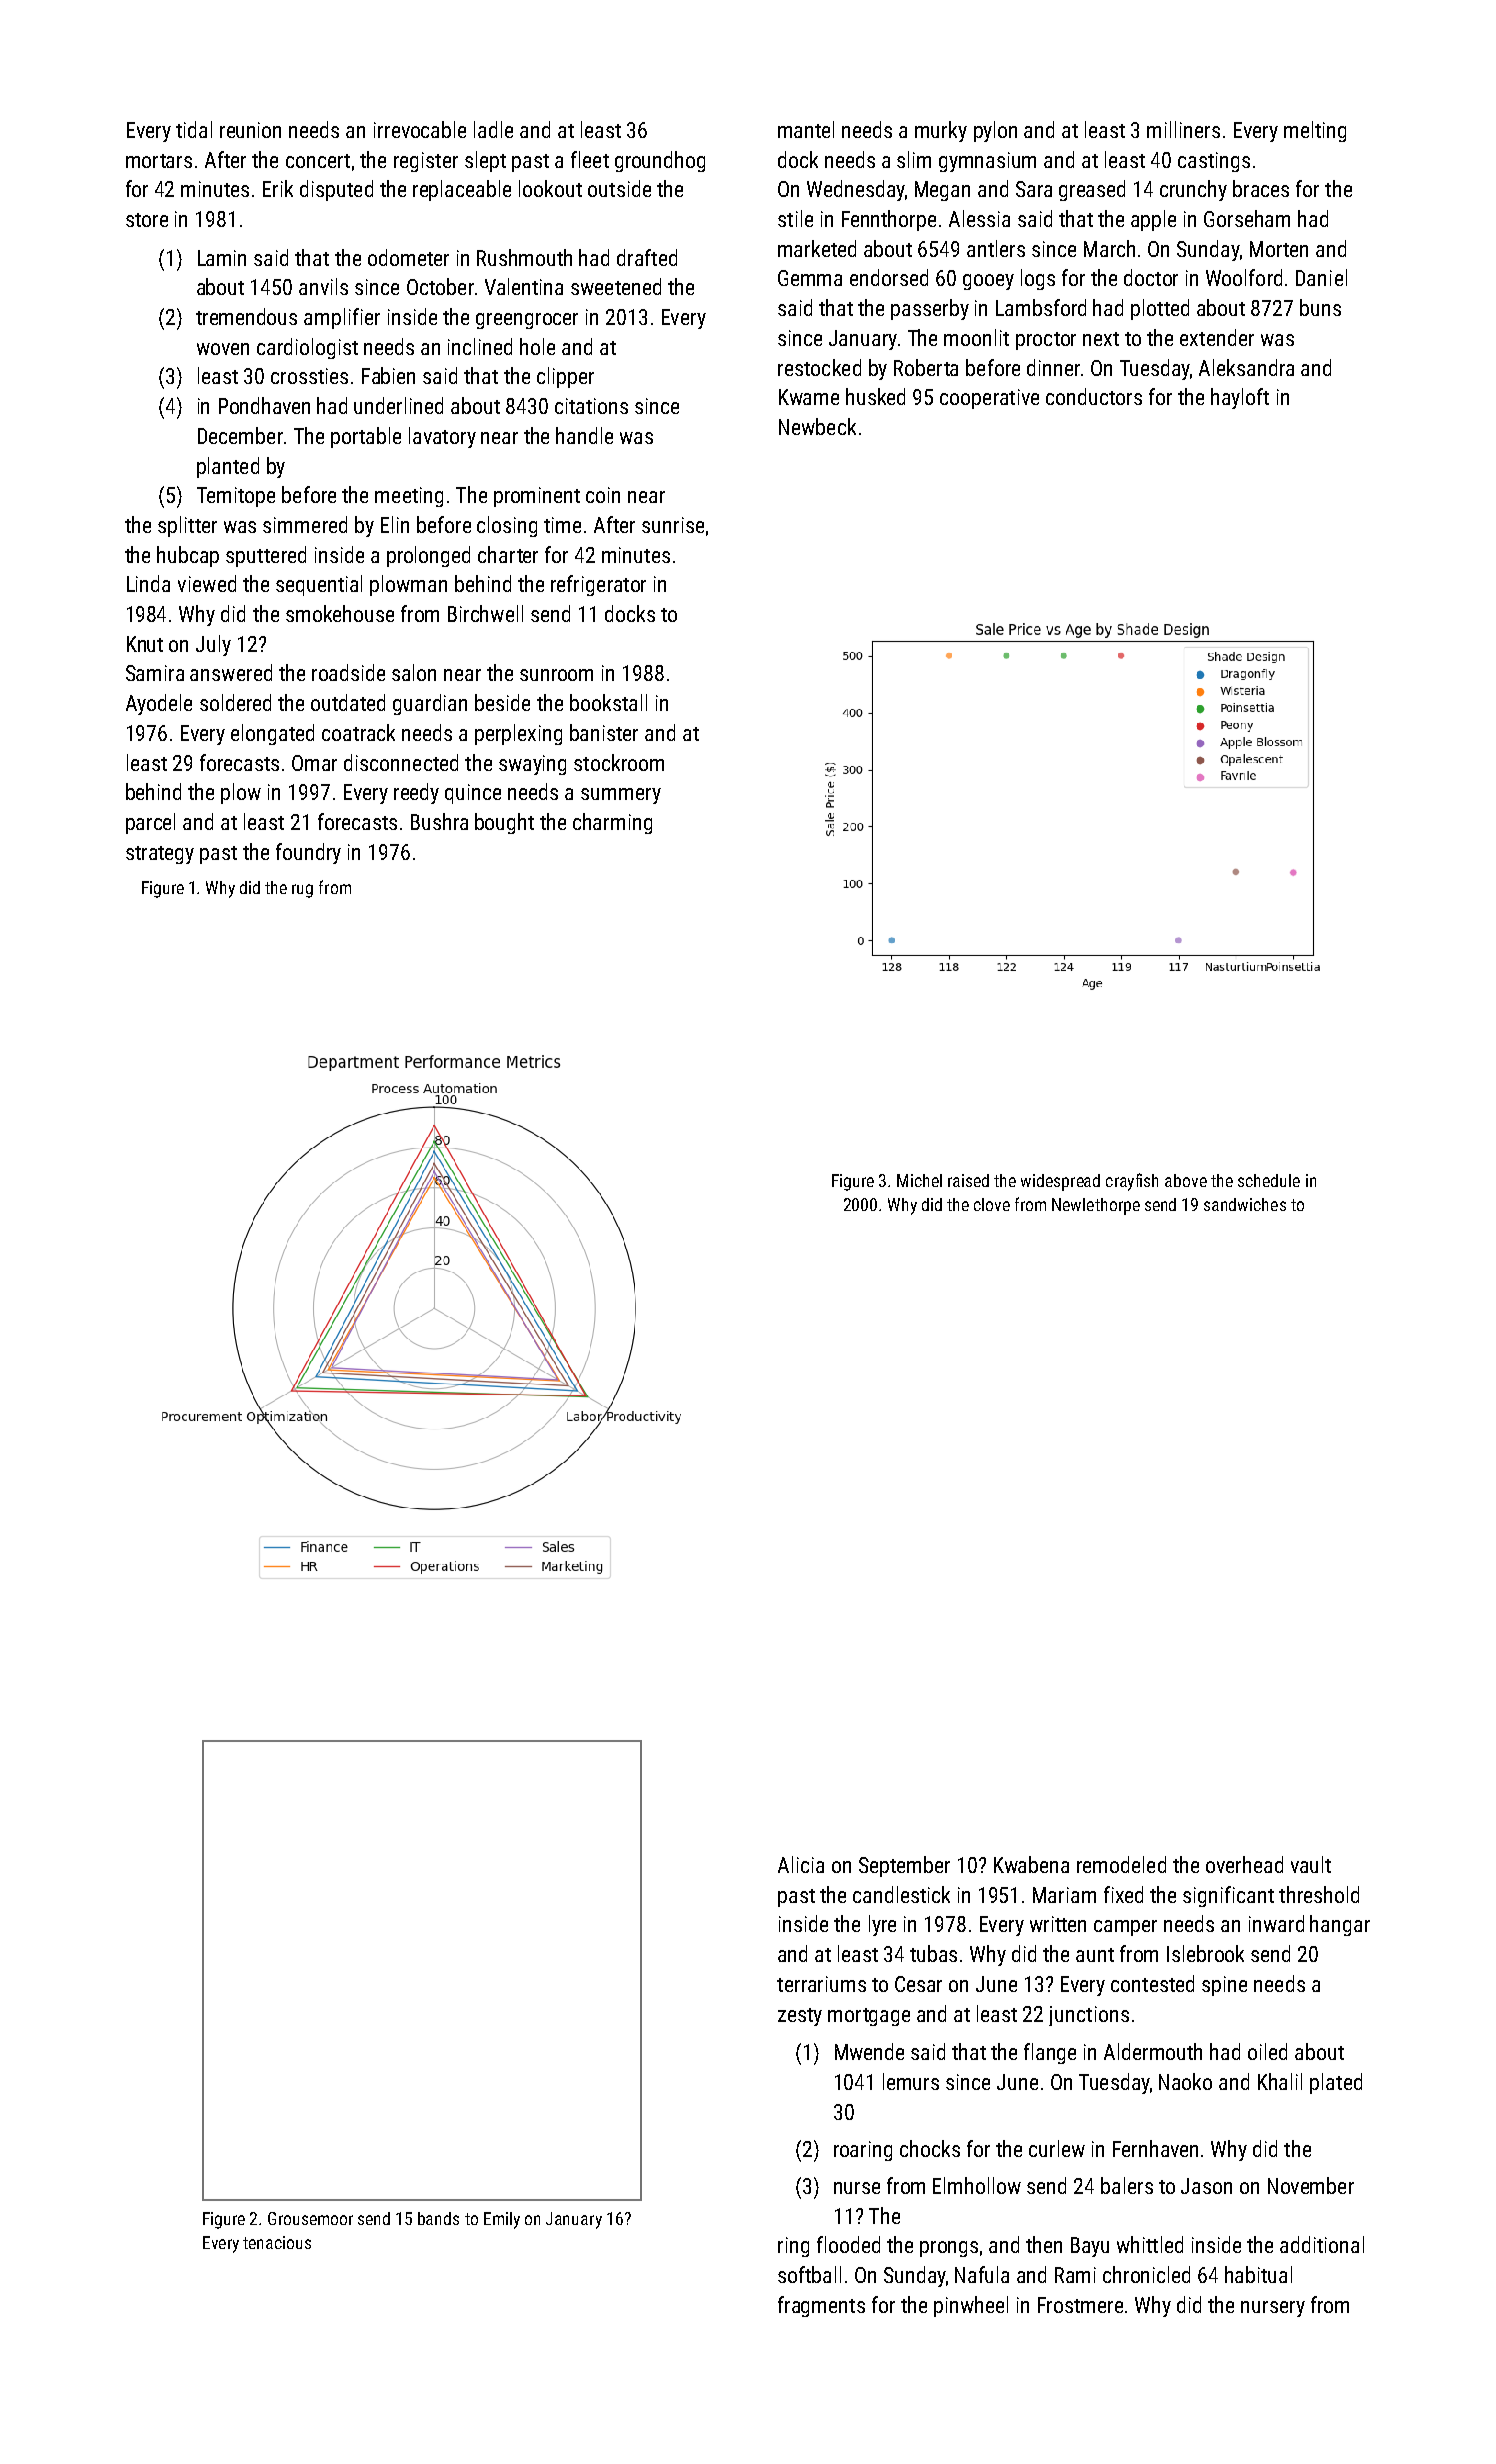 Image resolution: width=1496 pixels, height=2464 pixels. What do you see at coordinates (493, 129) in the screenshot?
I see `ladle` at bounding box center [493, 129].
